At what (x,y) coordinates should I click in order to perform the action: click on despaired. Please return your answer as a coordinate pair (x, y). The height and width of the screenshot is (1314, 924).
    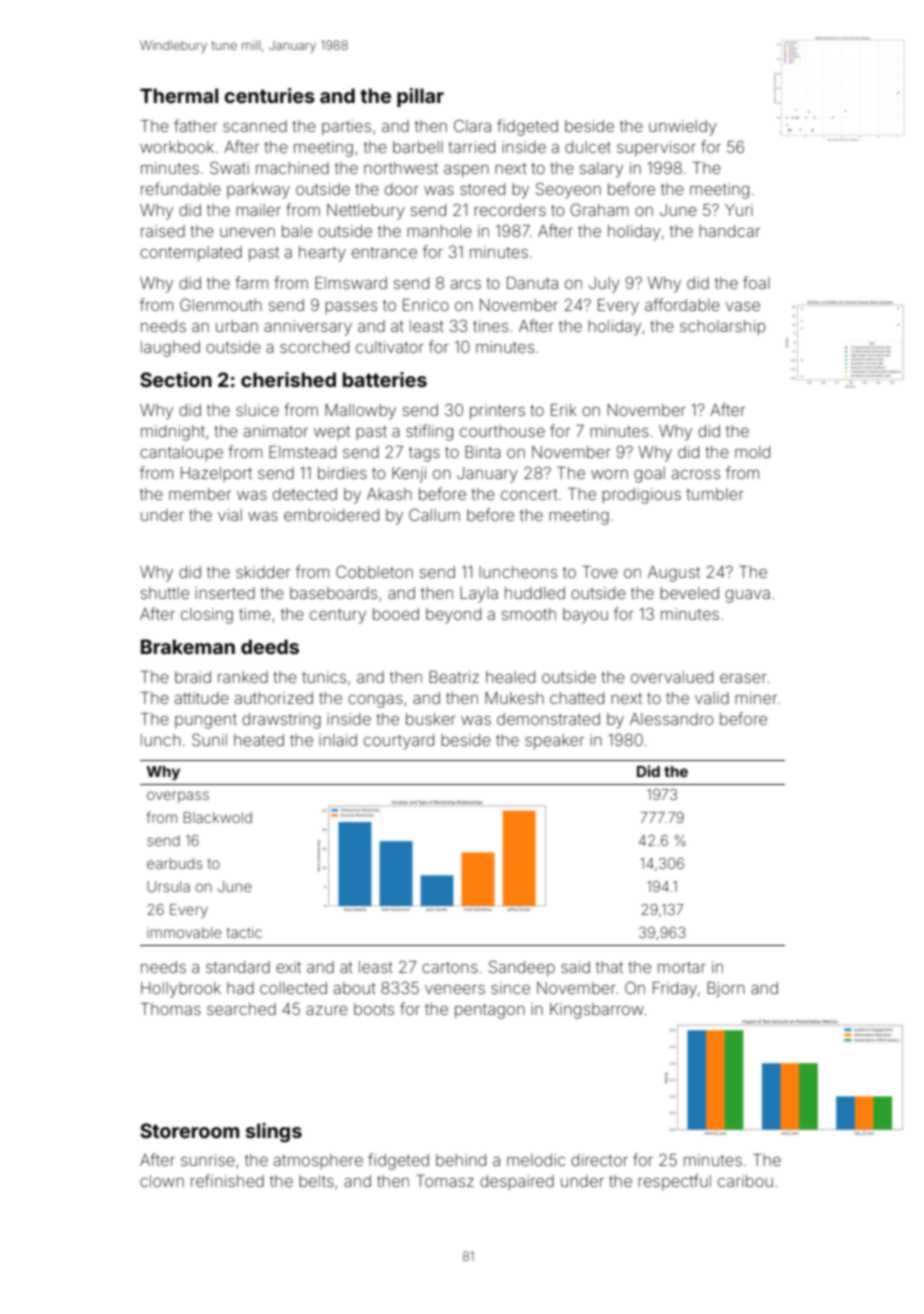
    Looking at the image, I should click on (517, 1182).
